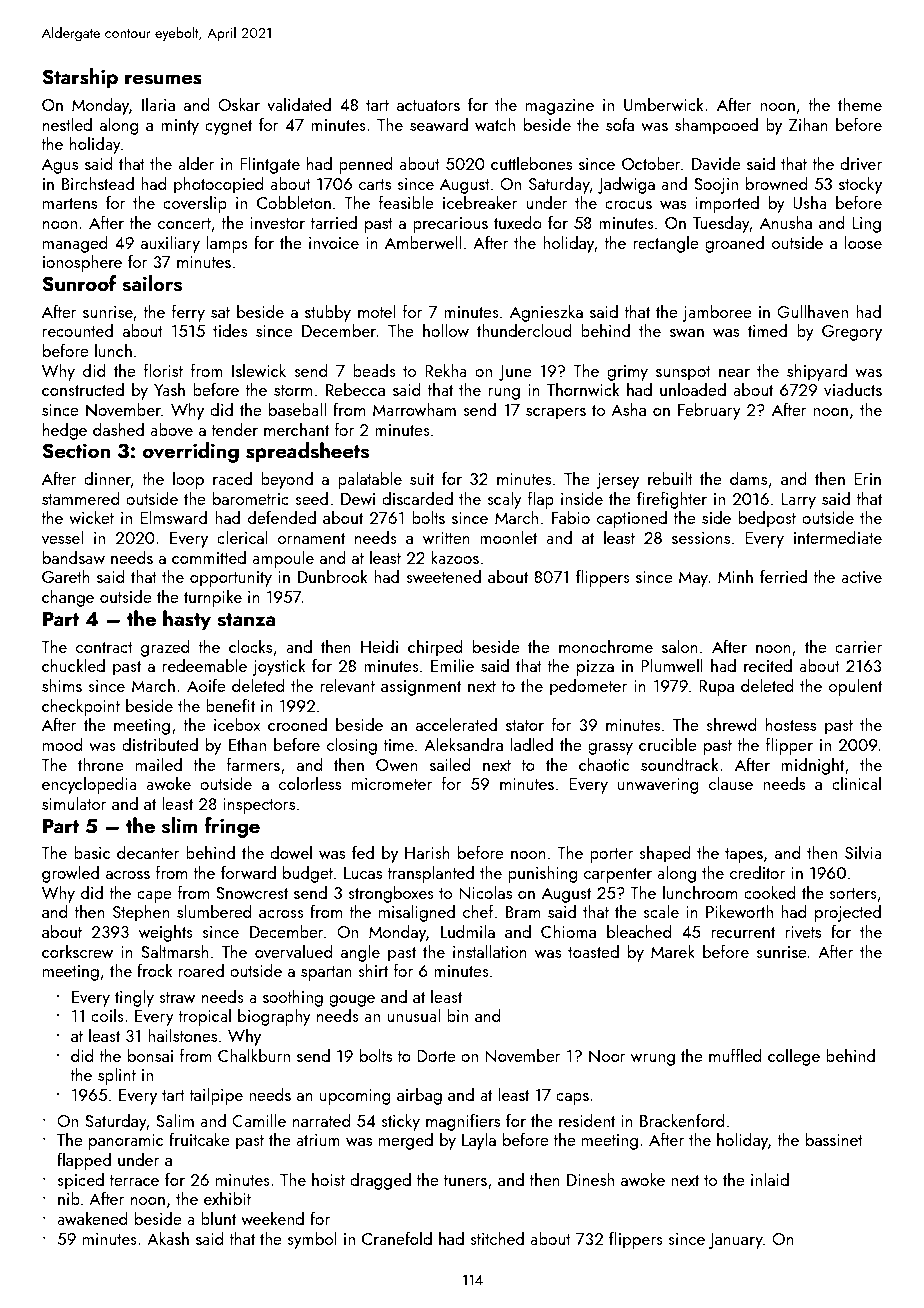 Image resolution: width=924 pixels, height=1308 pixels. I want to click on symbol, so click(312, 1240).
